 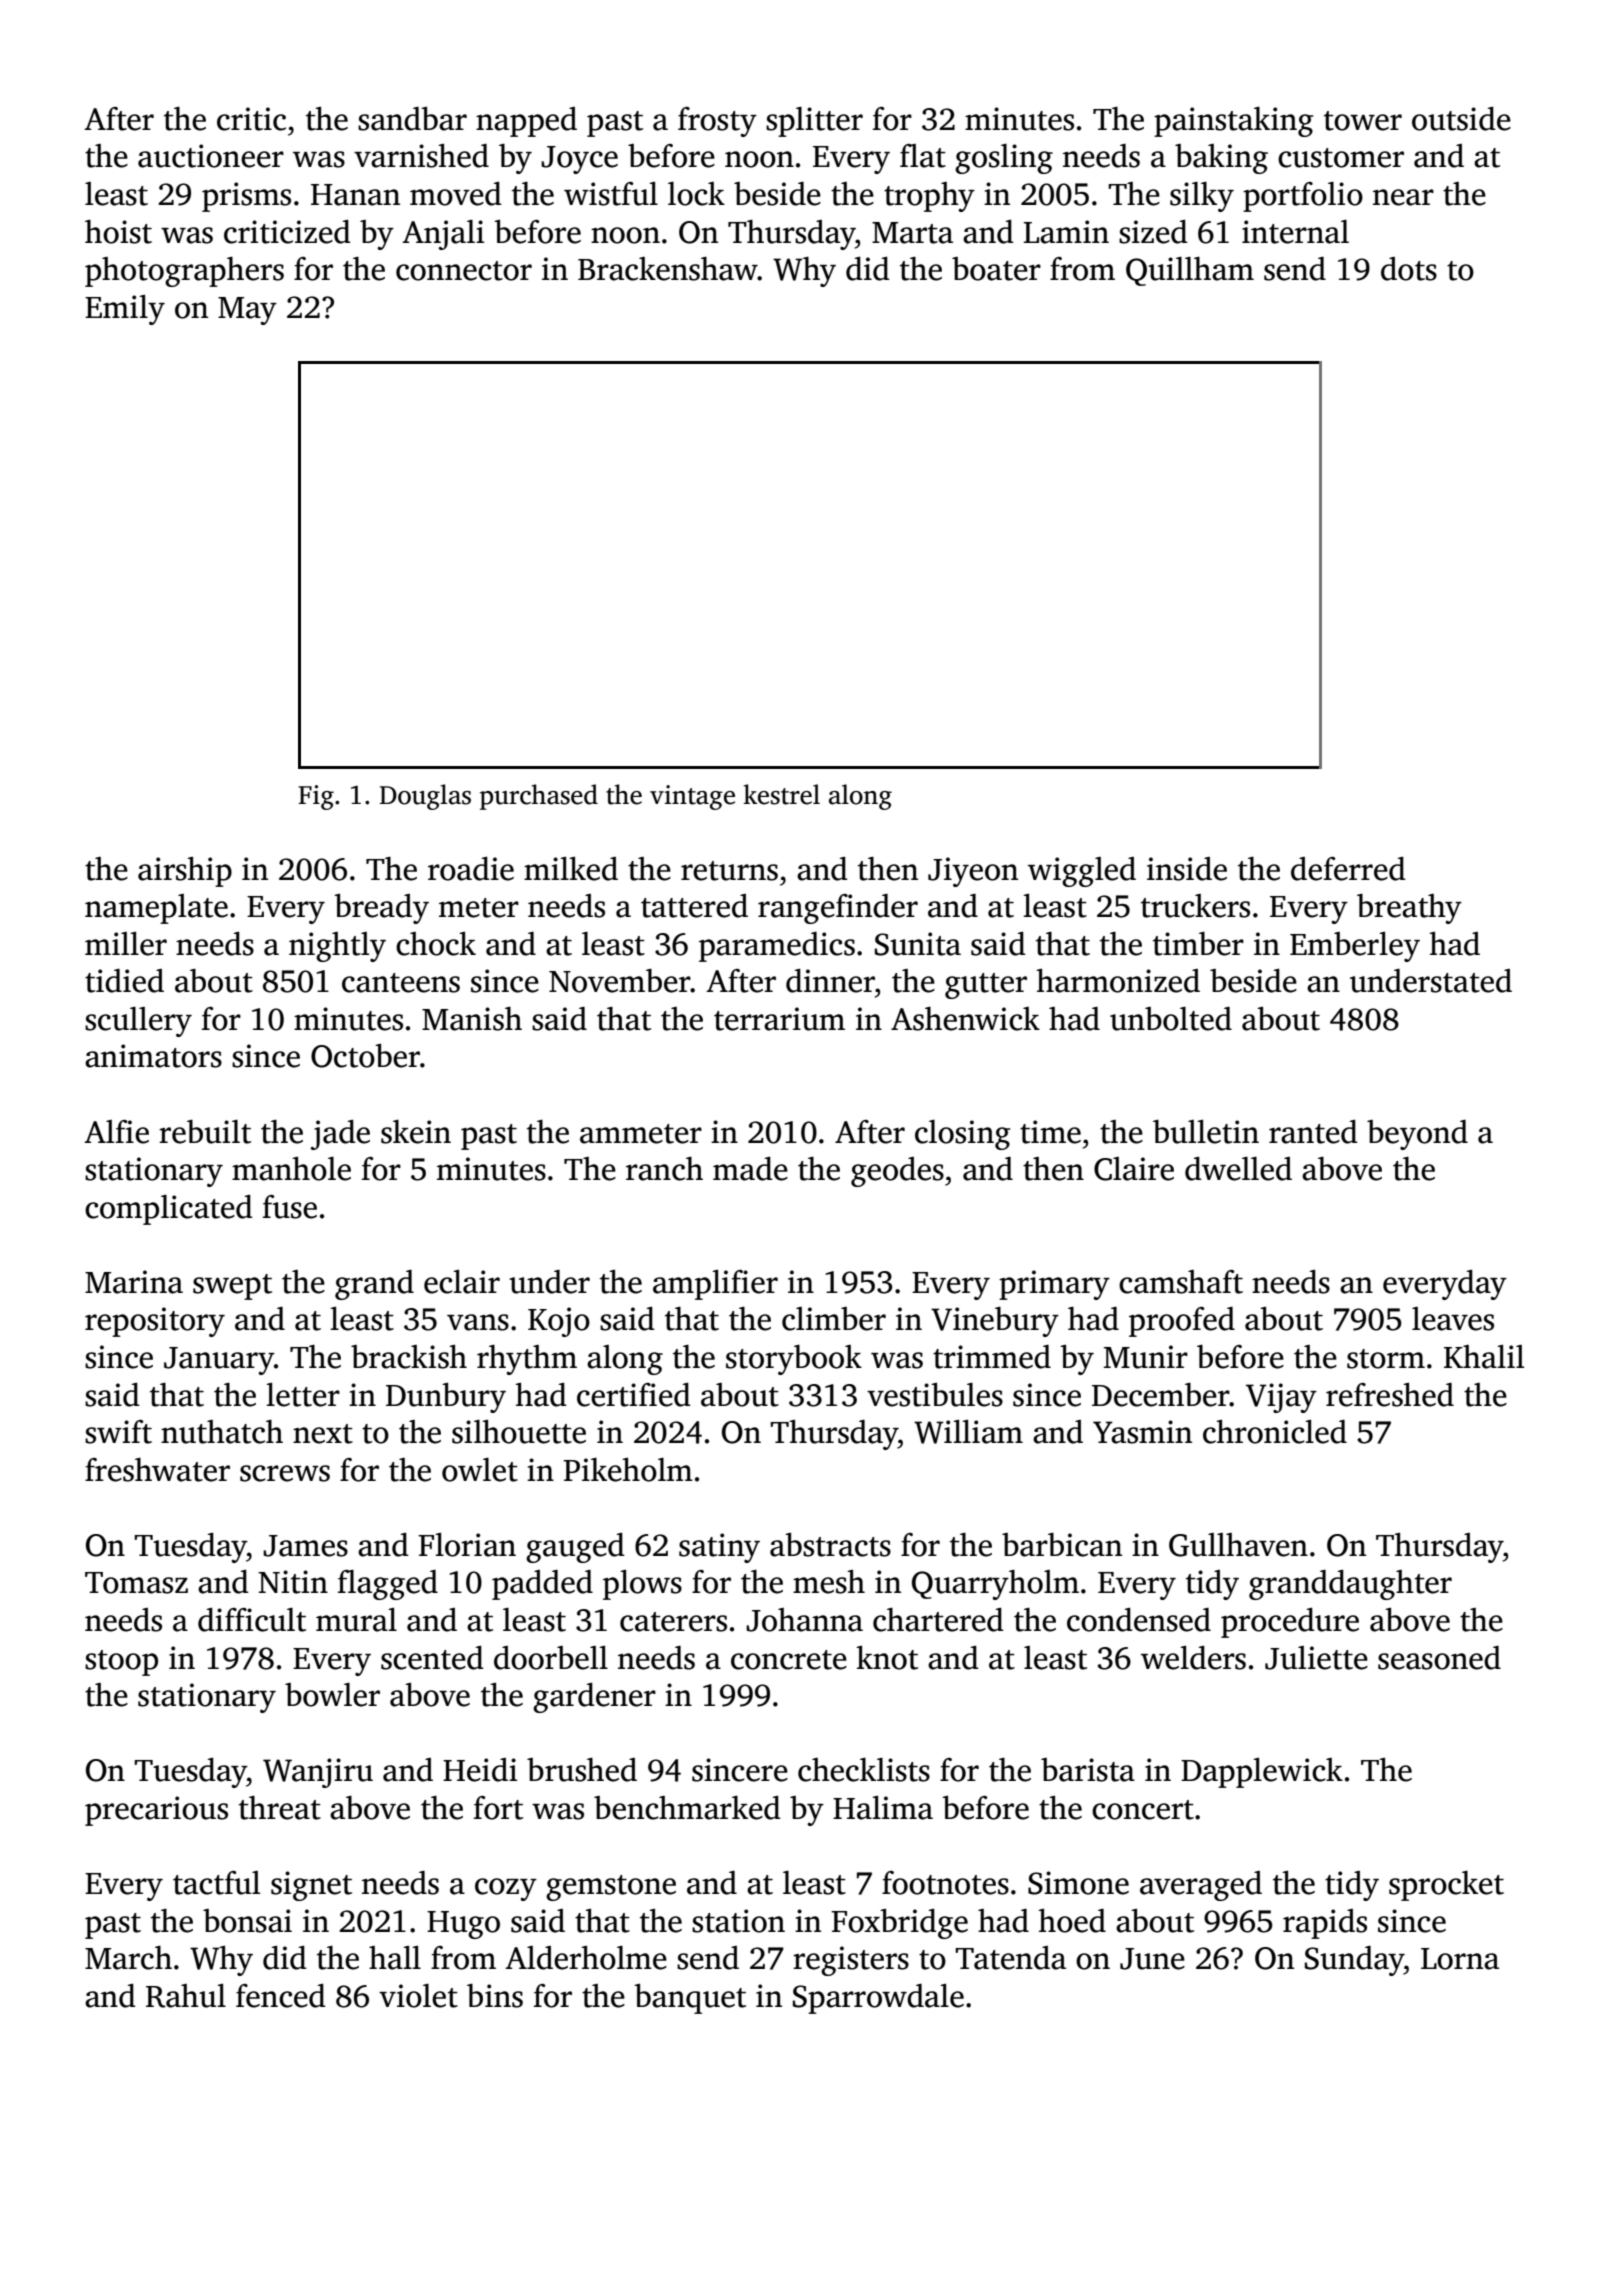 What do you see at coordinates (1004, 159) in the image?
I see `gosling` at bounding box center [1004, 159].
